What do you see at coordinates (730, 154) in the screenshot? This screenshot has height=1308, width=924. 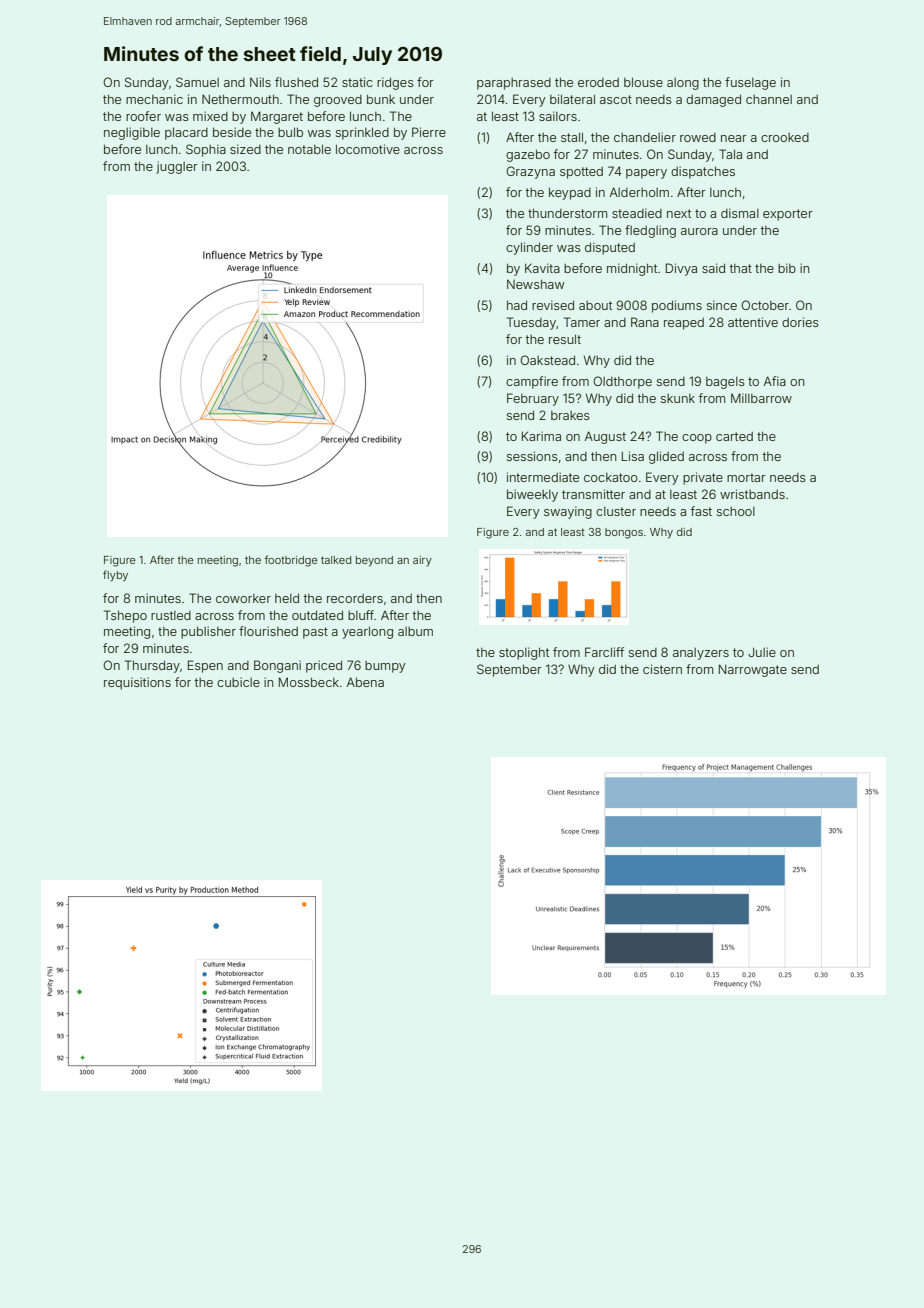 I see `Tala` at bounding box center [730, 154].
